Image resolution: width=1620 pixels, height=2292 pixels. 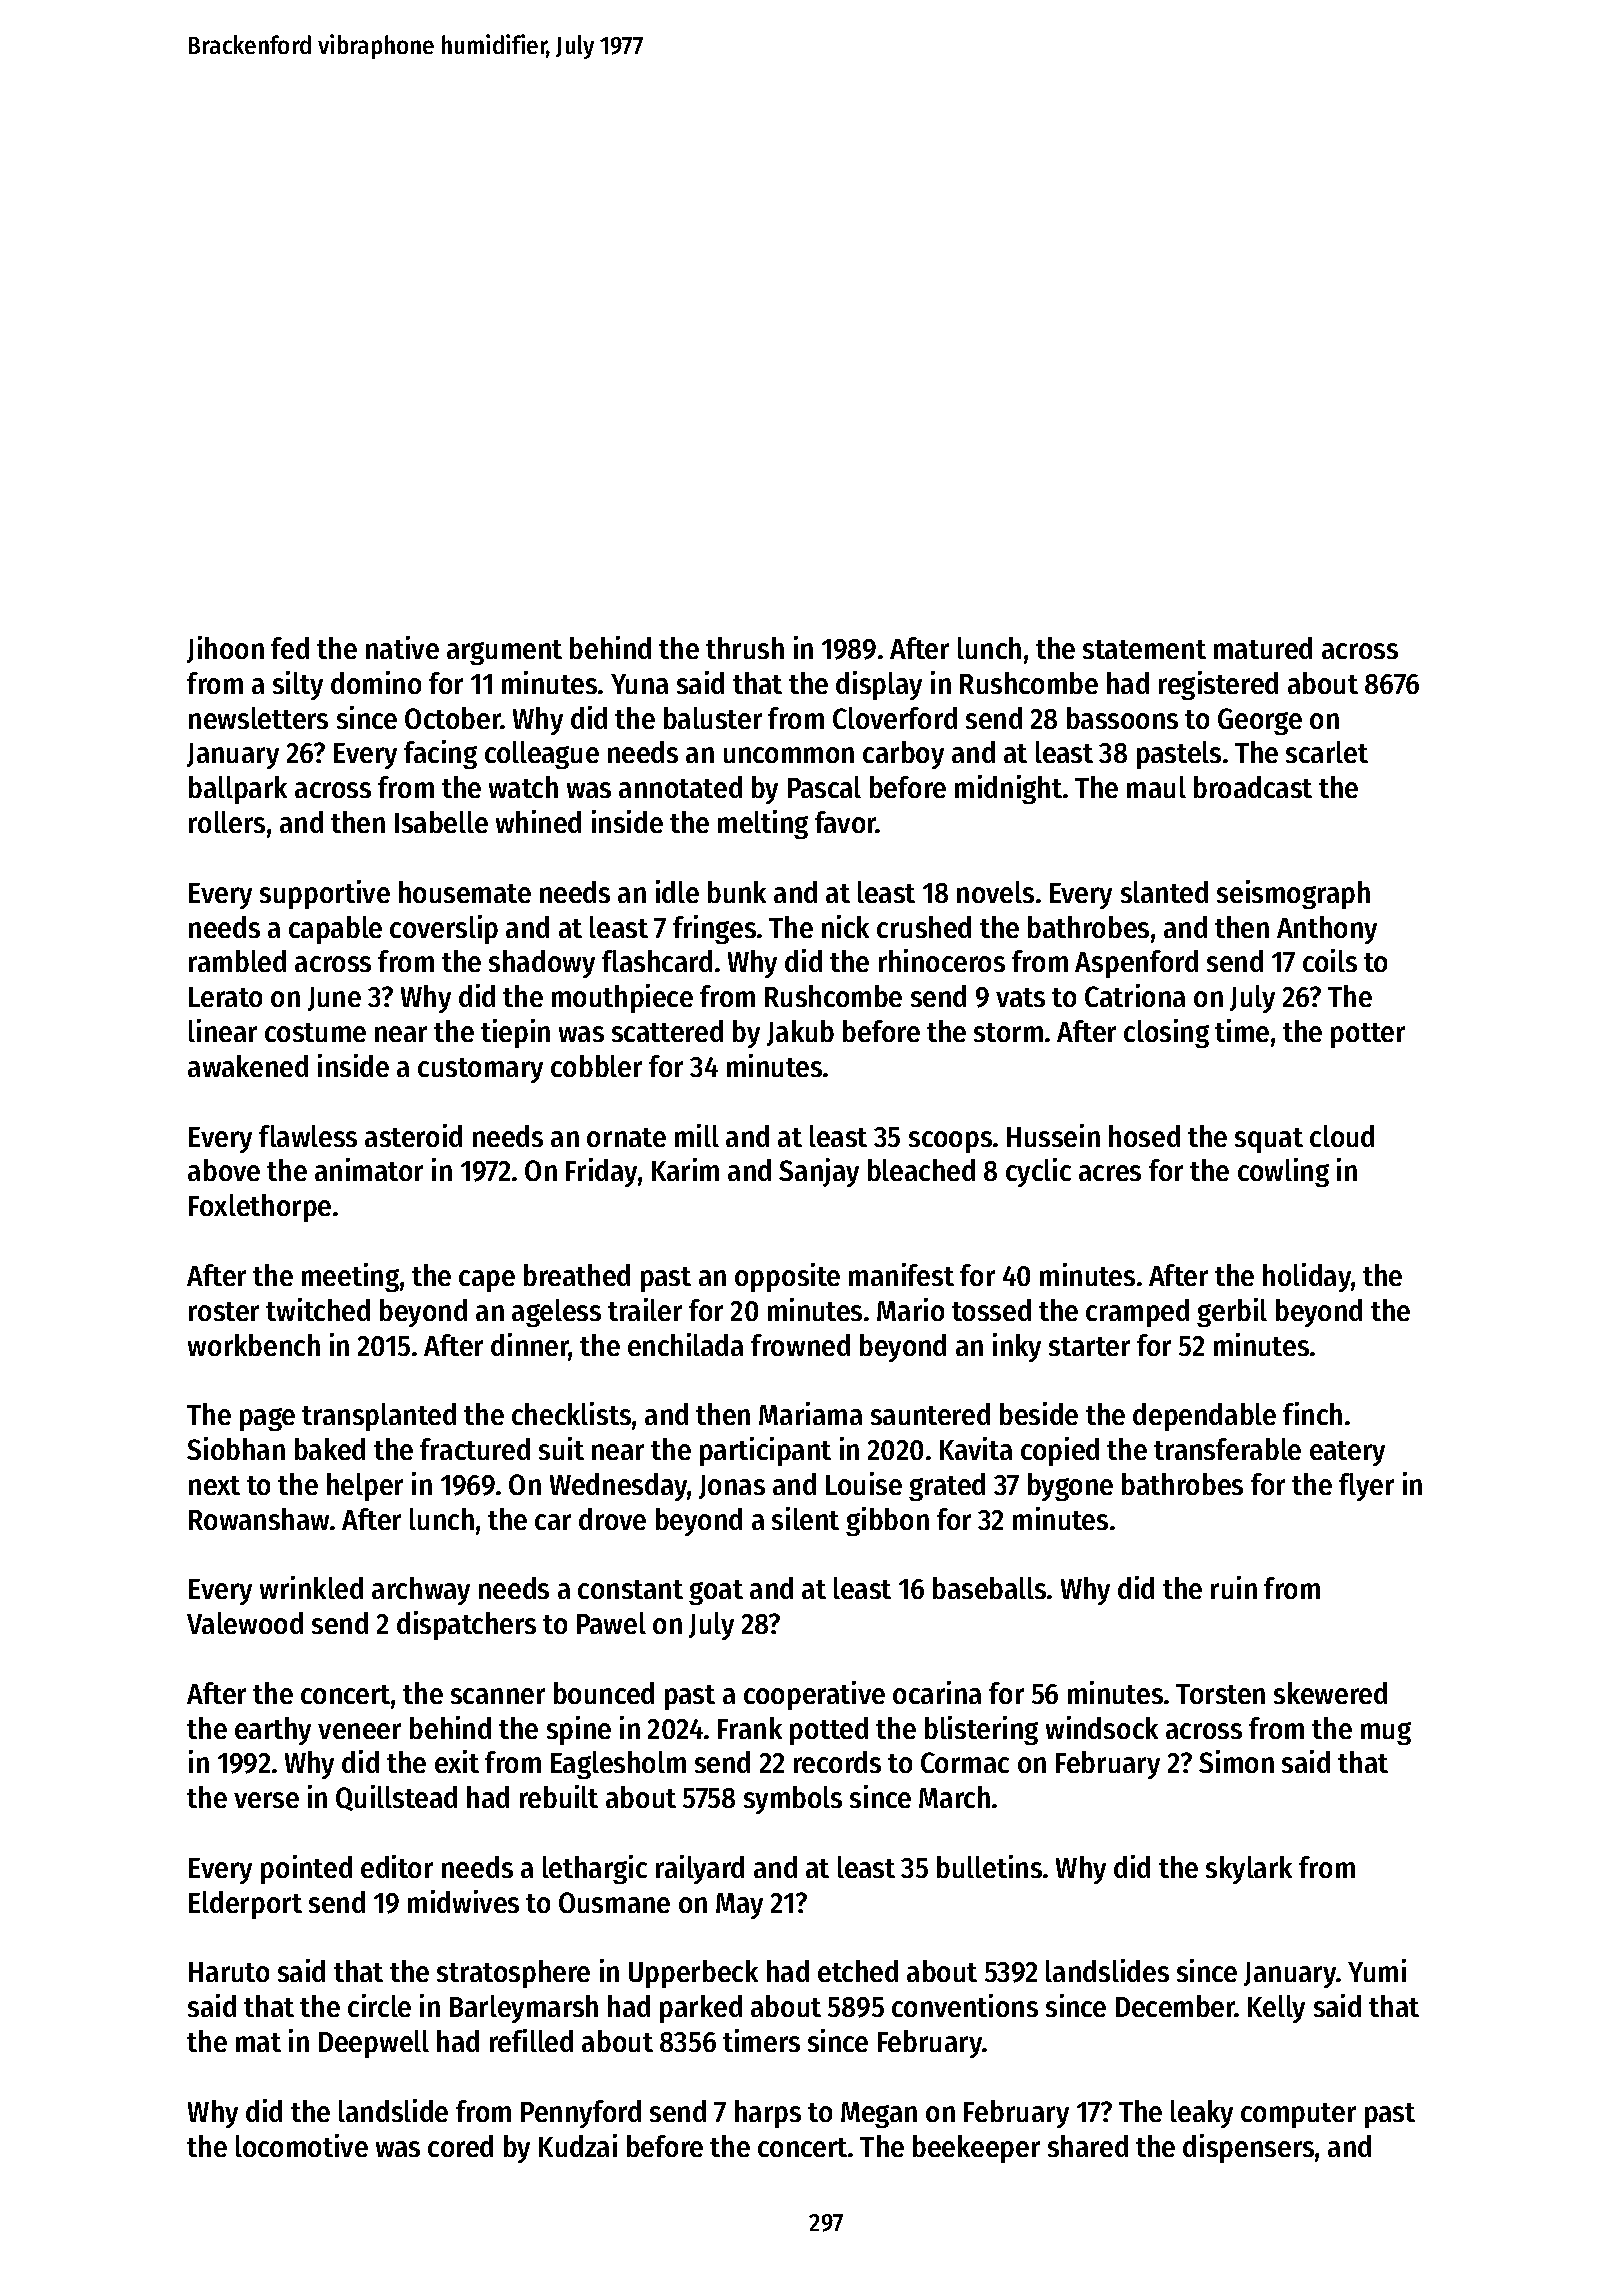 I want to click on eatery, so click(x=1347, y=1453).
